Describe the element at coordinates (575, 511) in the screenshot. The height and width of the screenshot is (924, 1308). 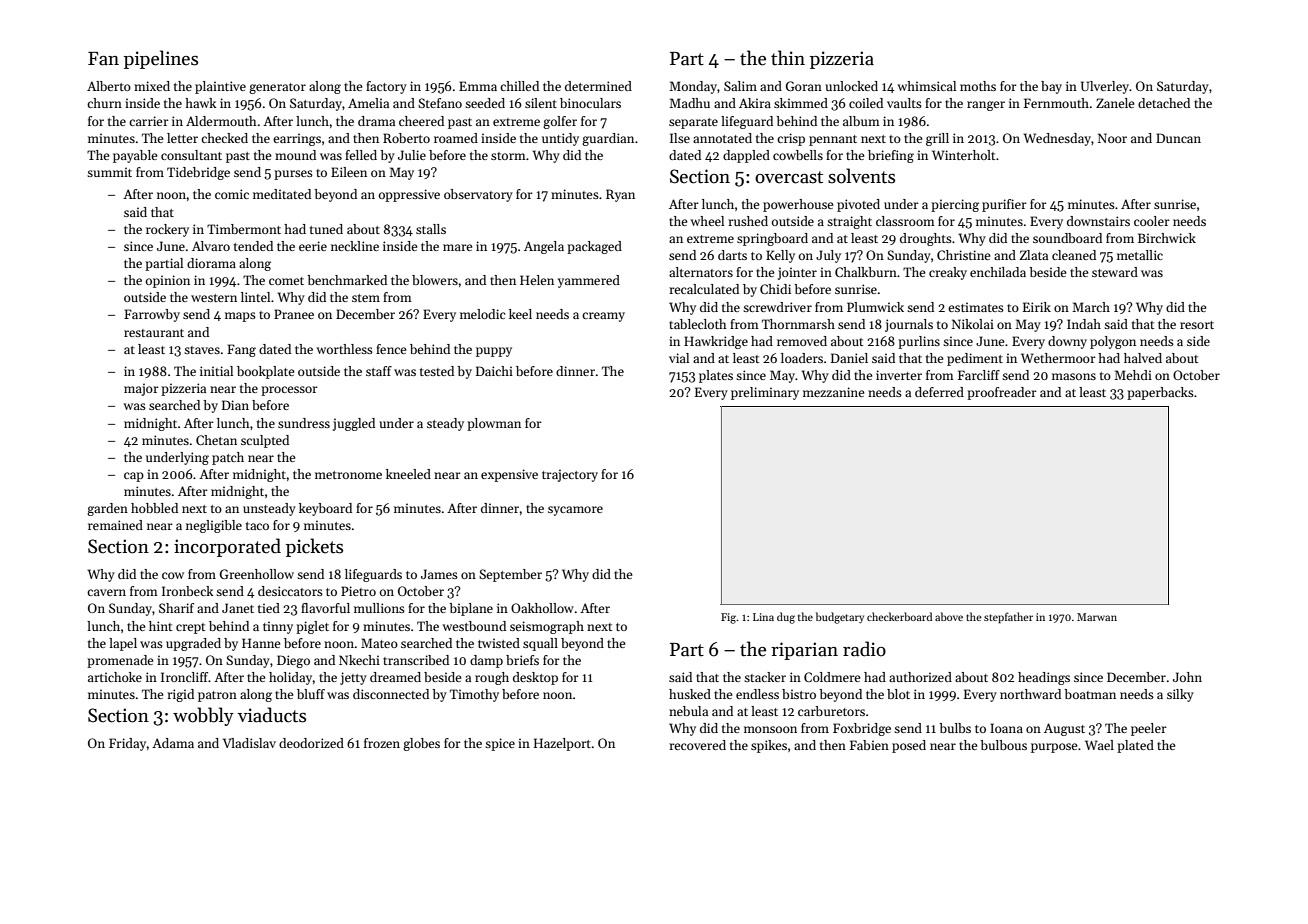
I see `sycamore` at that location.
